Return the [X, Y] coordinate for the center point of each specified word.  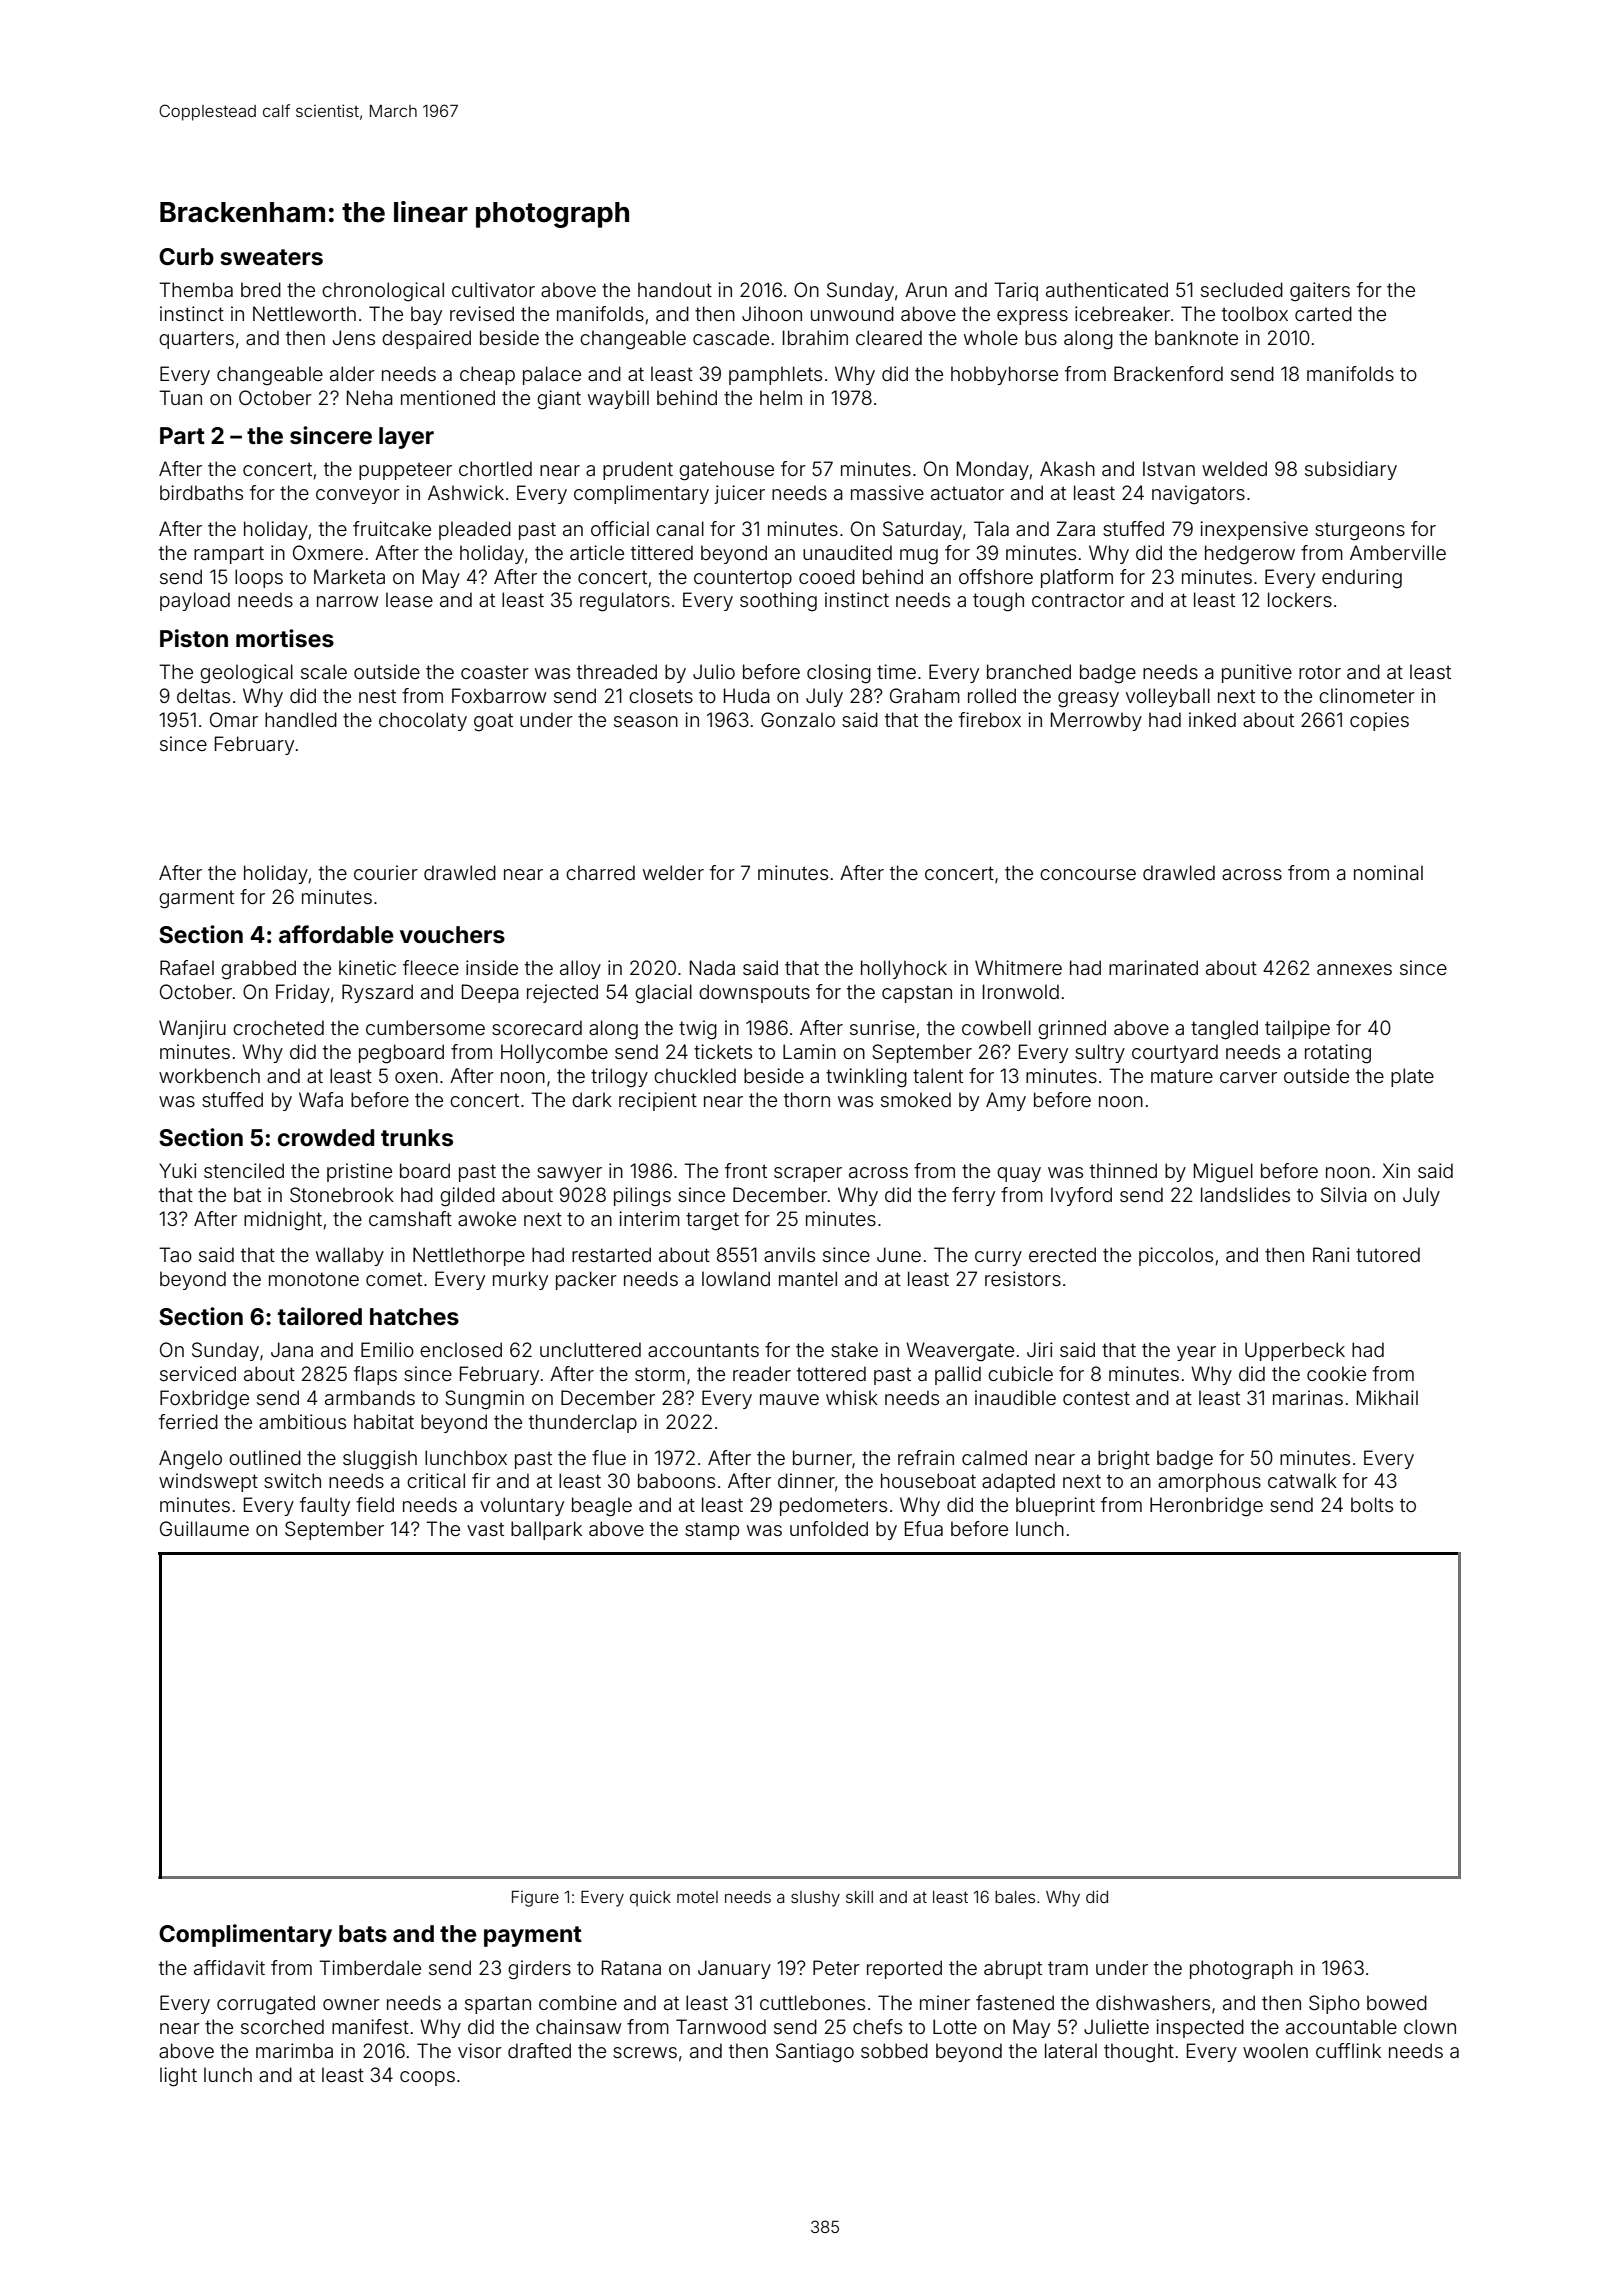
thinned [1123, 1170]
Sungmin [484, 1400]
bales [1015, 1897]
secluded [1242, 289]
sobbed [894, 2050]
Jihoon [772, 313]
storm [660, 1374]
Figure [535, 1899]
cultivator [493, 289]
